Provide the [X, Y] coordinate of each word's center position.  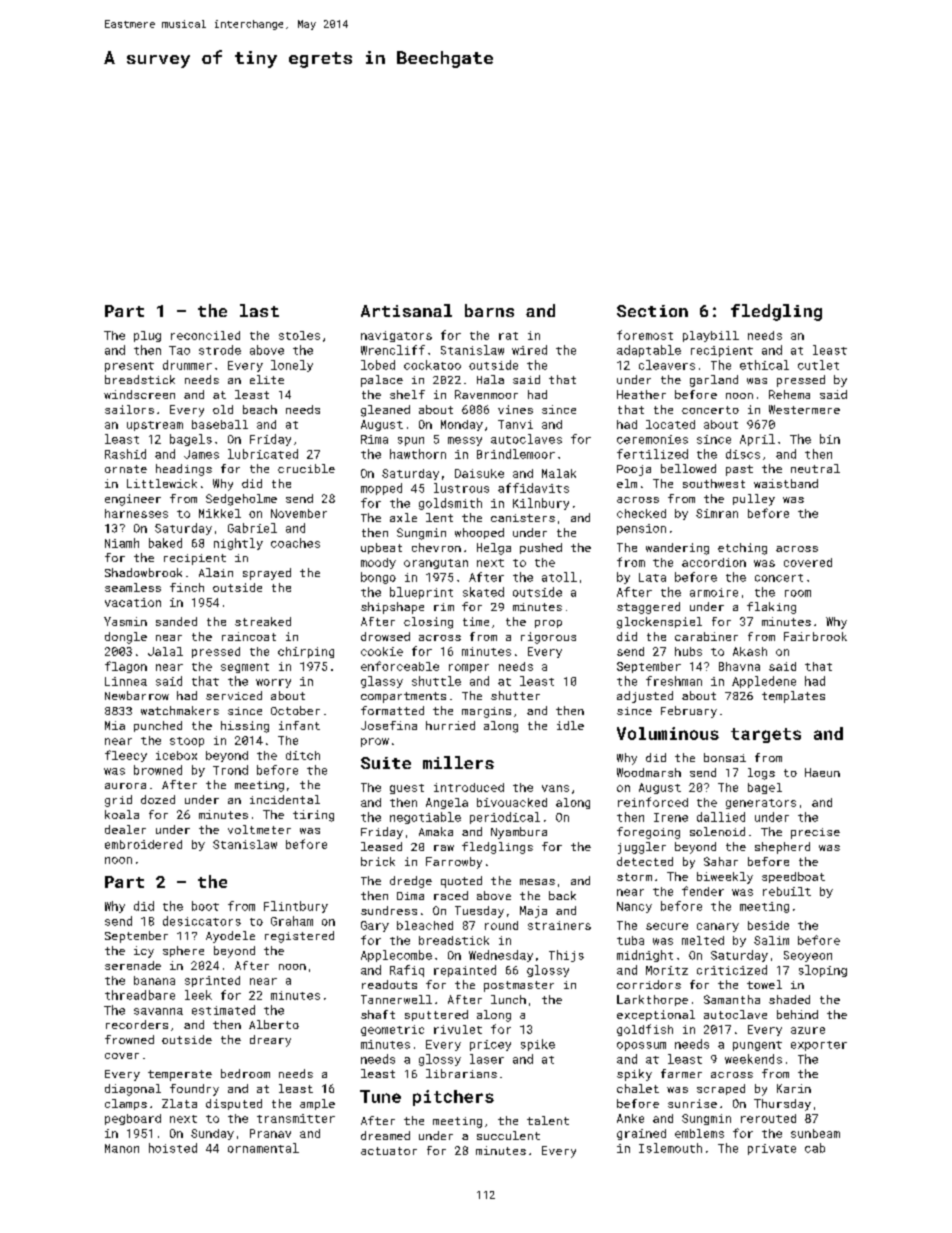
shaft [378, 1014]
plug [147, 336]
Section [652, 311]
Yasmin [125, 621]
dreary [270, 1041]
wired [529, 350]
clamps [126, 1104]
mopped [381, 489]
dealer [125, 829]
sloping [823, 971]
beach [260, 409]
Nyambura [519, 833]
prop [548, 624]
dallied [721, 817]
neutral [815, 468]
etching [742, 549]
